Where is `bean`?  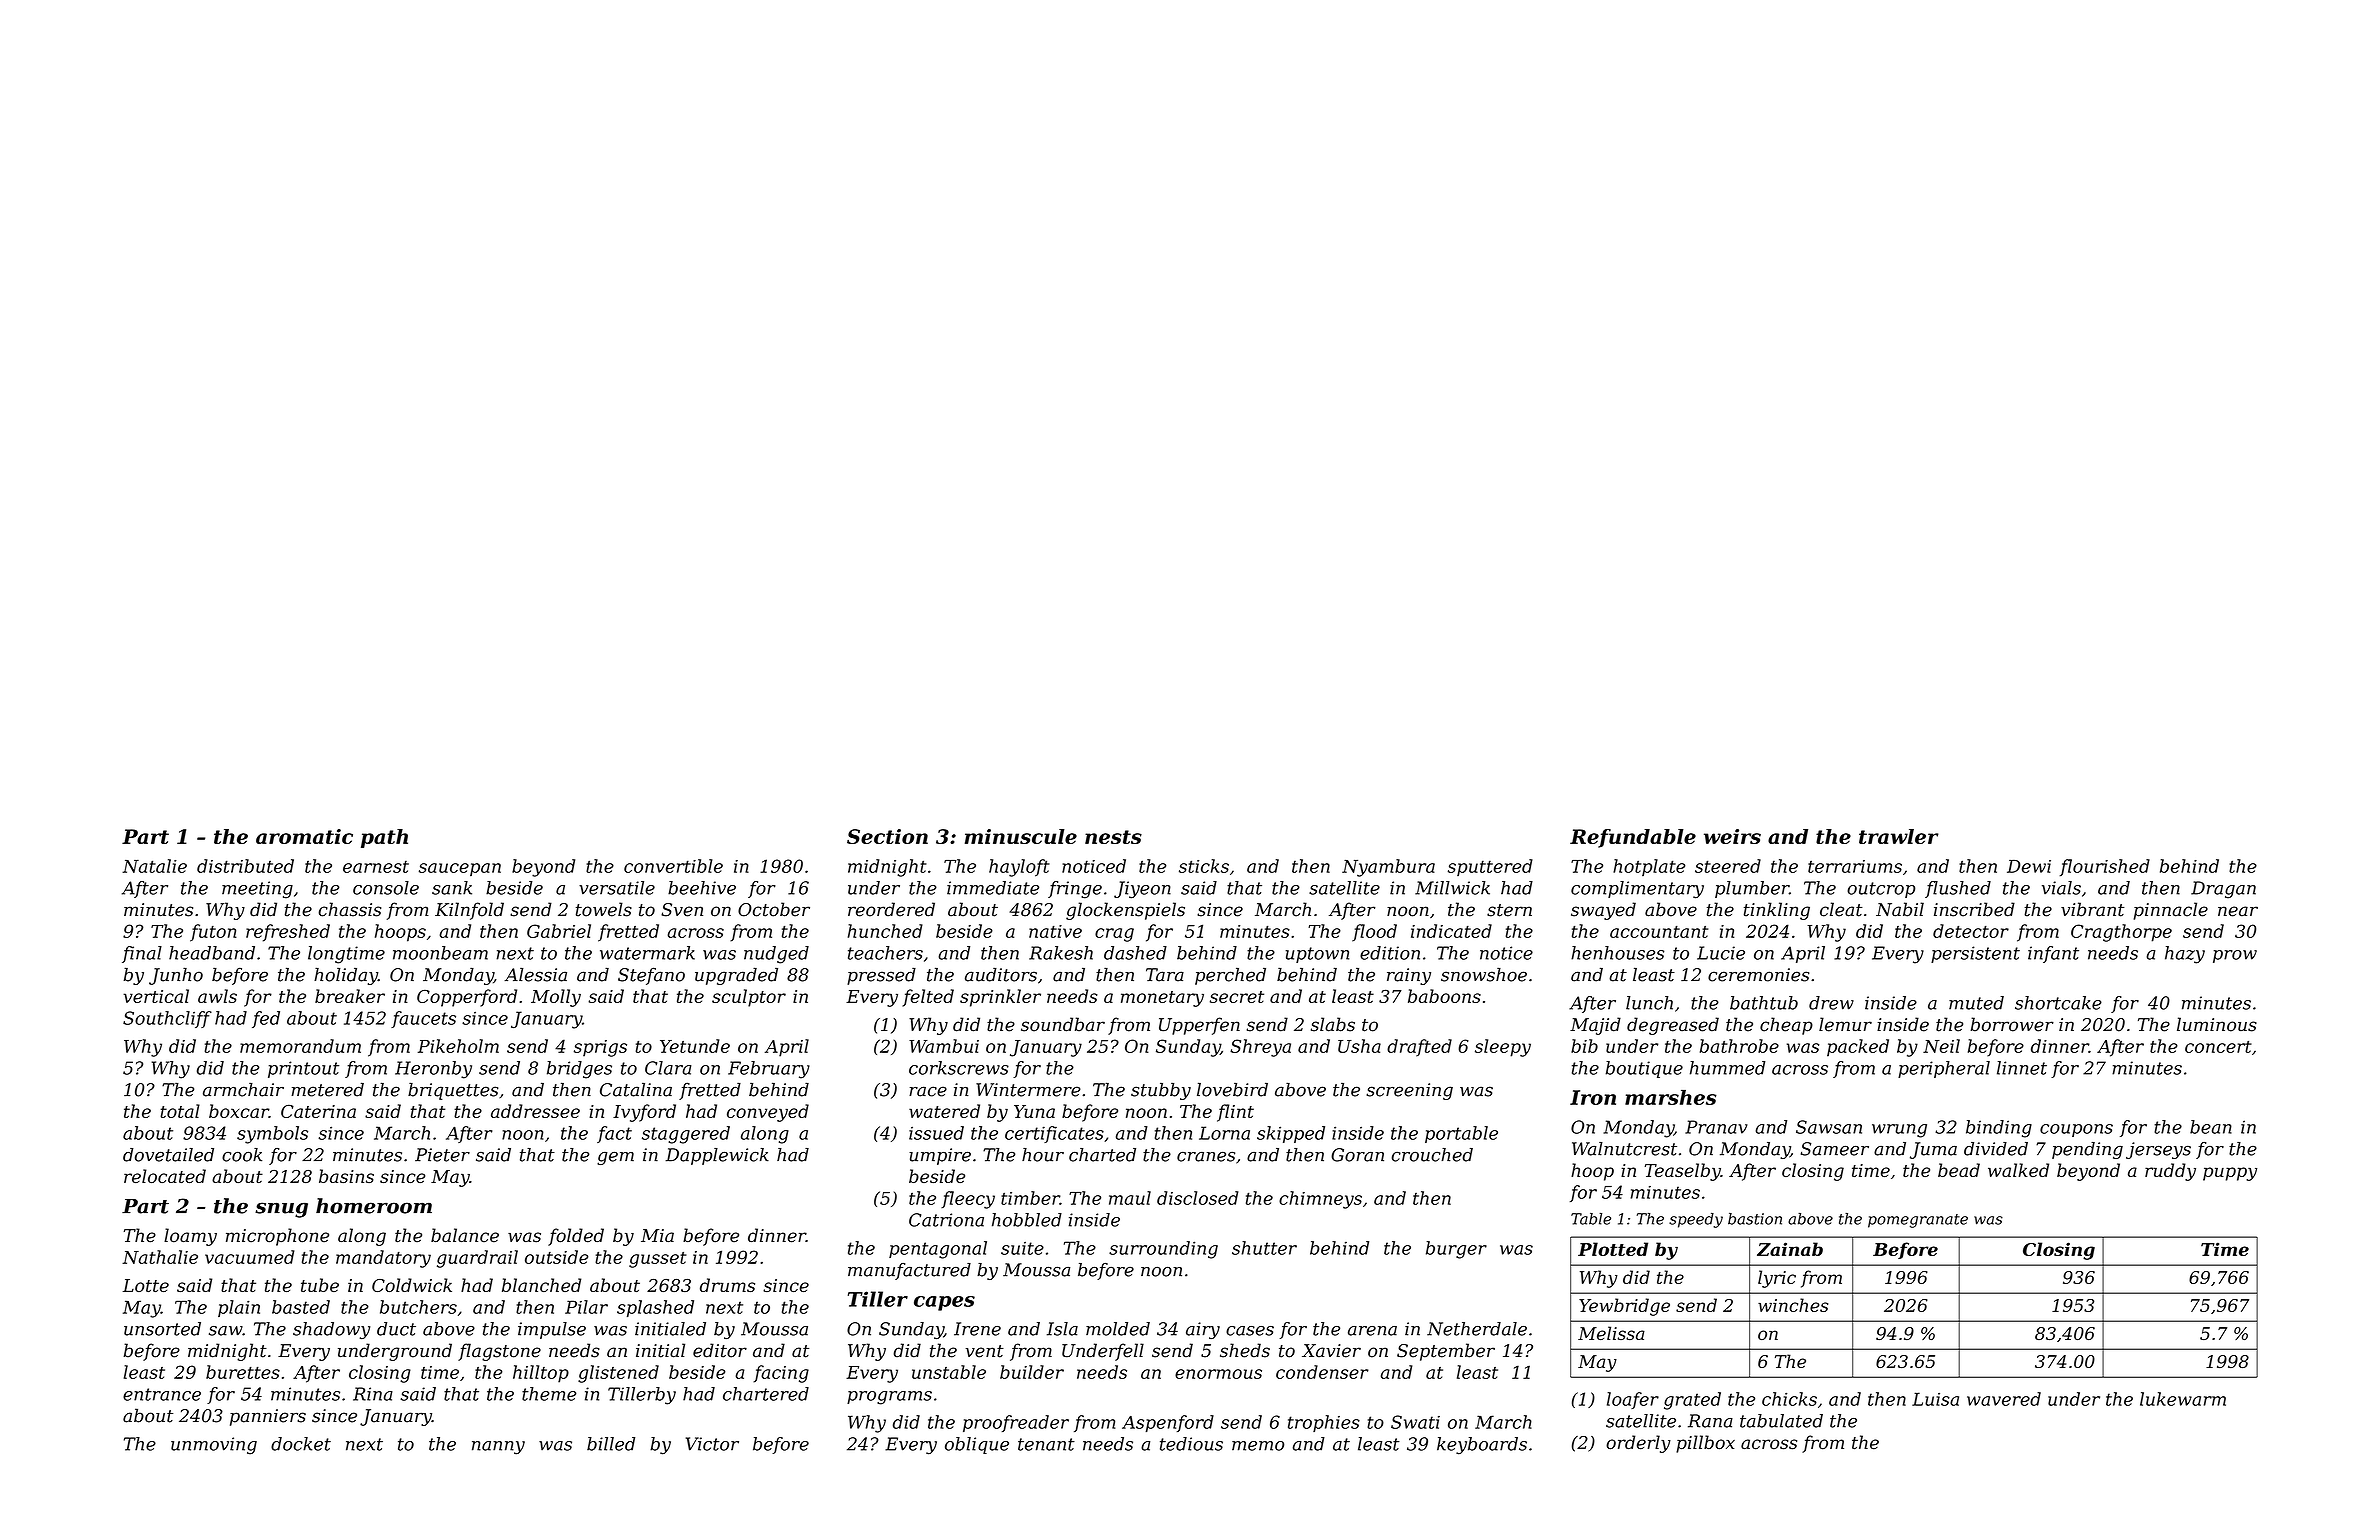
bean is located at coordinates (2211, 1127).
